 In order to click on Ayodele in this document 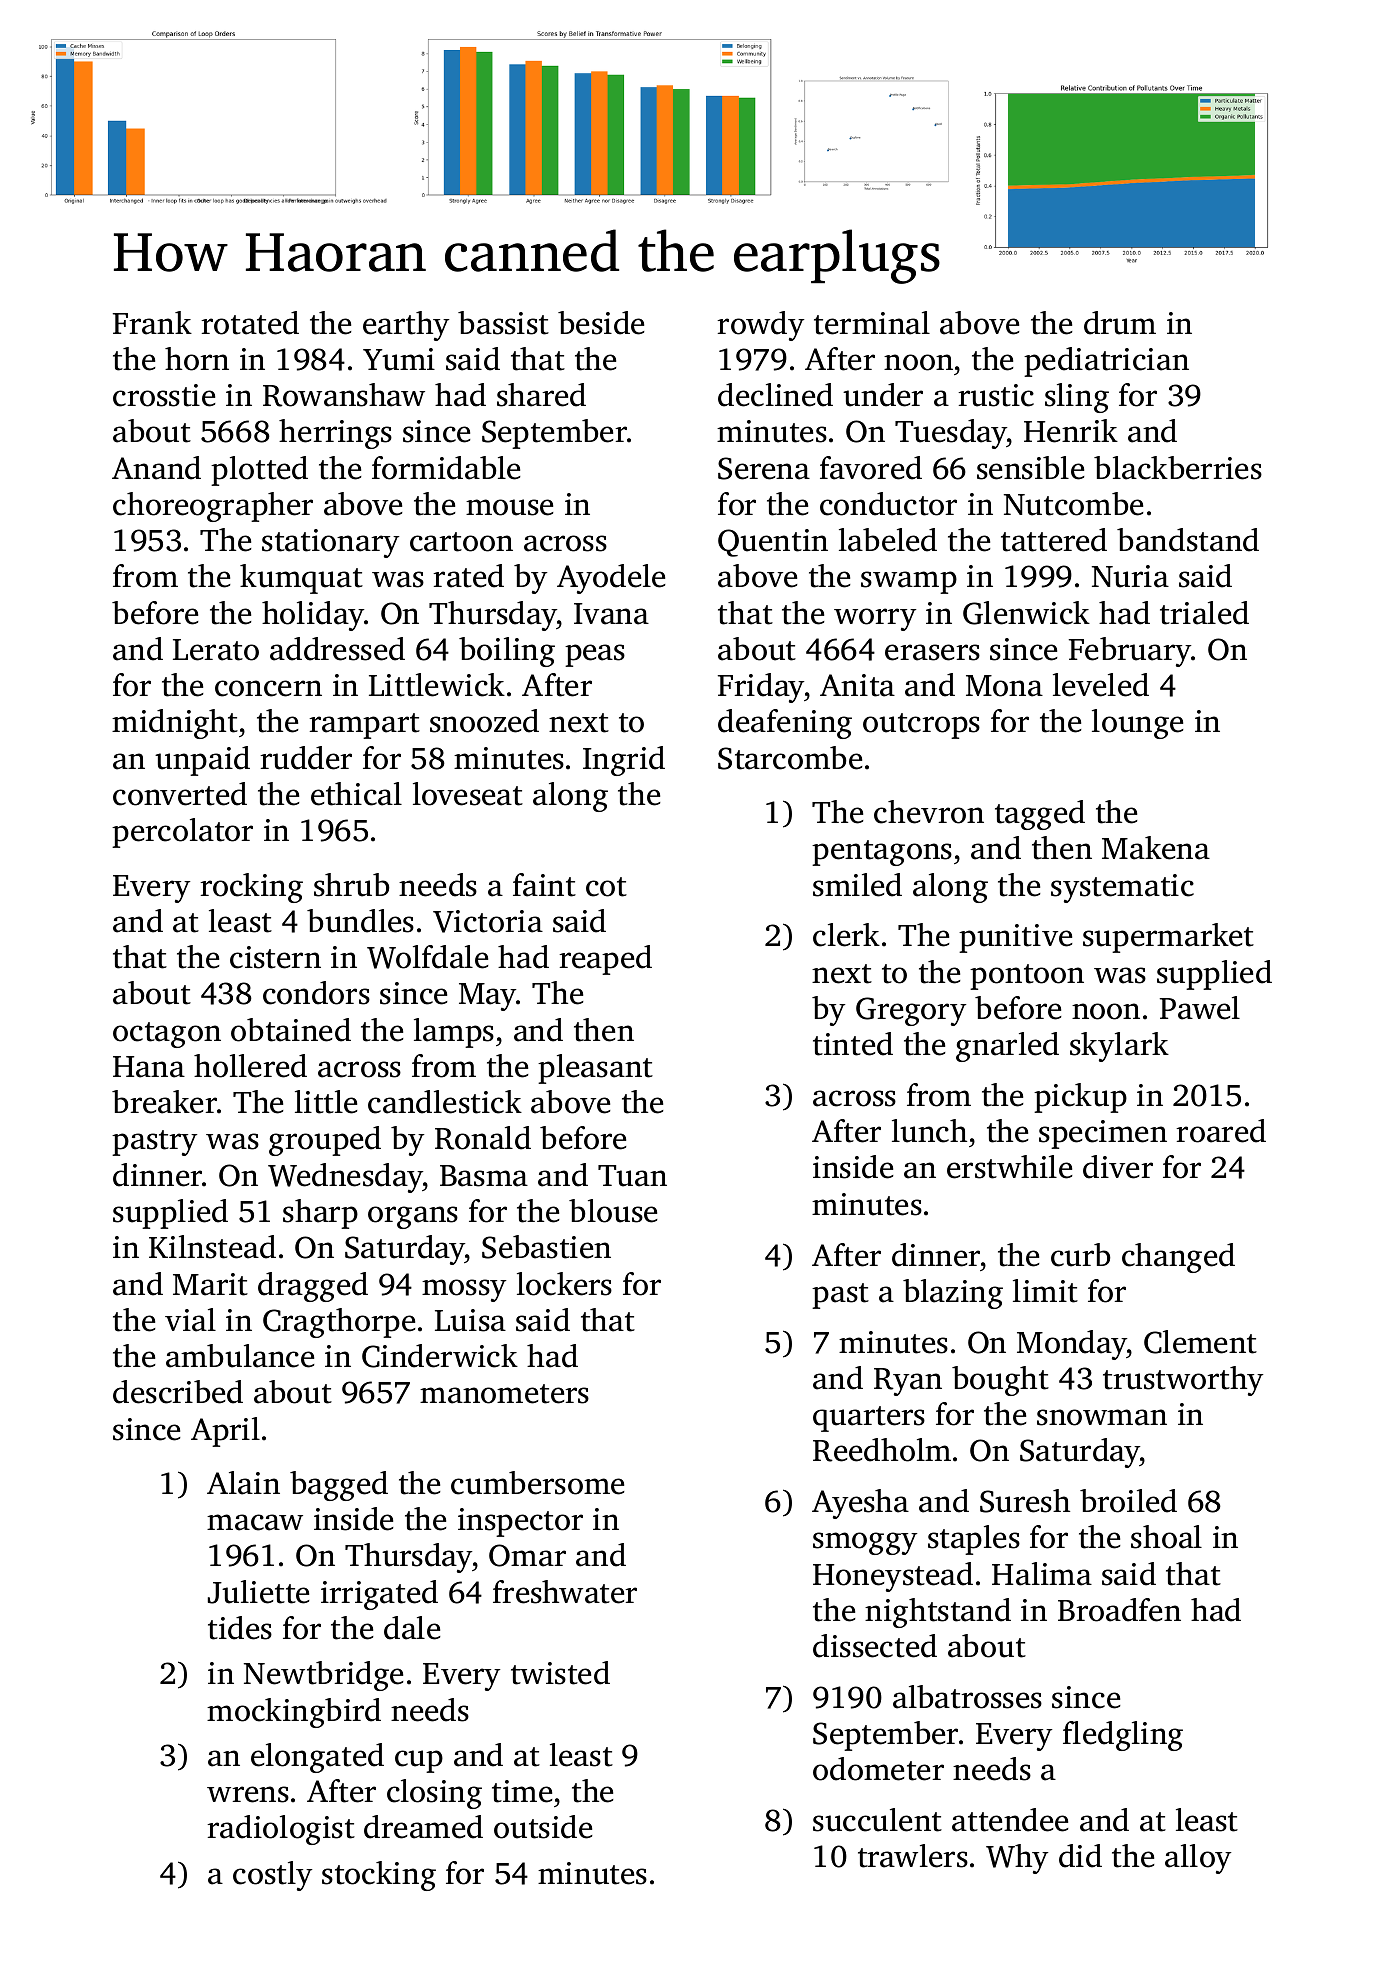, I will do `click(611, 579)`.
